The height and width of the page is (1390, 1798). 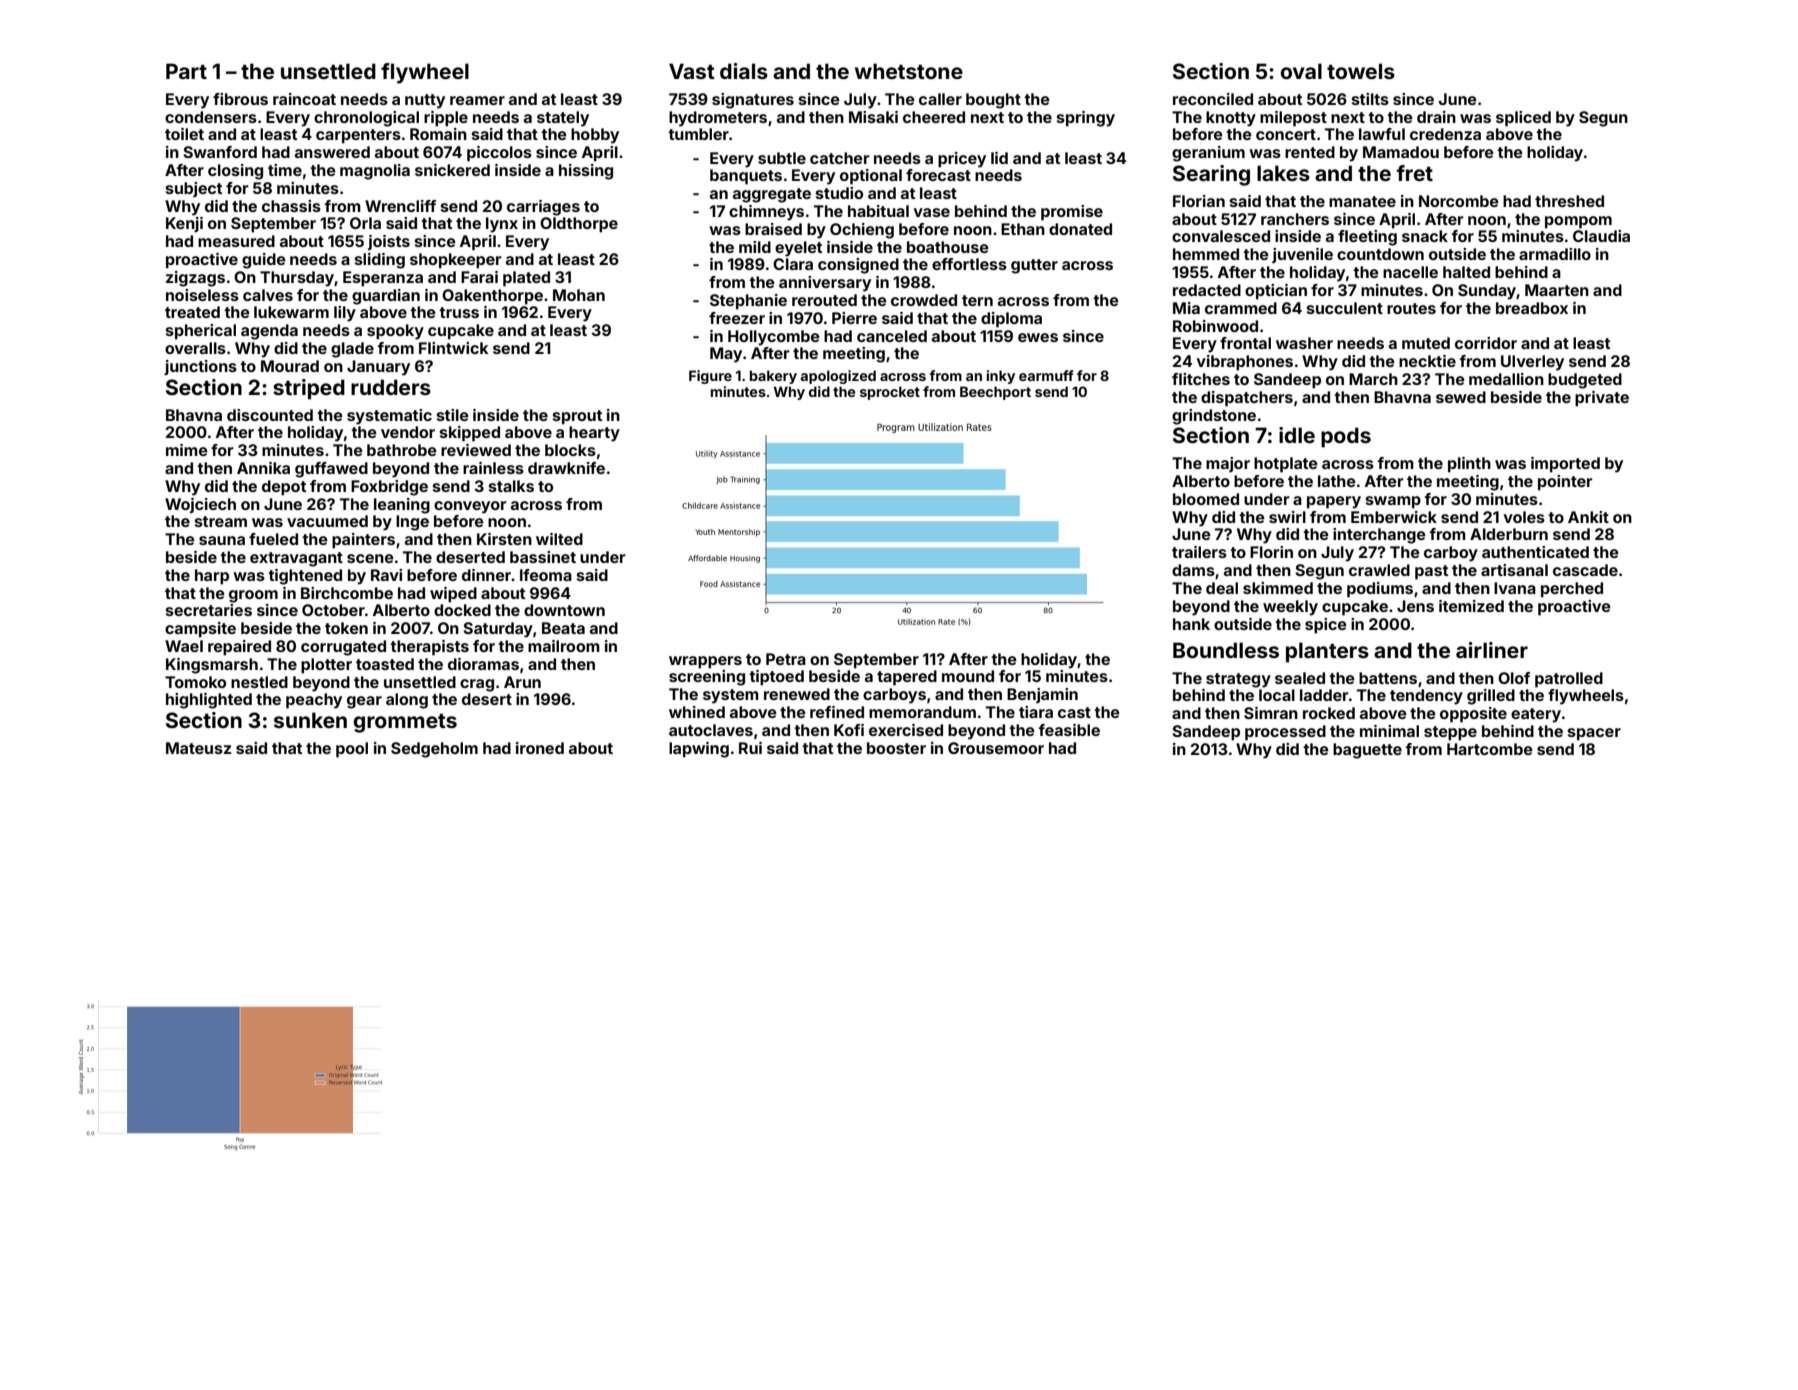 I want to click on peachy, so click(x=314, y=701).
